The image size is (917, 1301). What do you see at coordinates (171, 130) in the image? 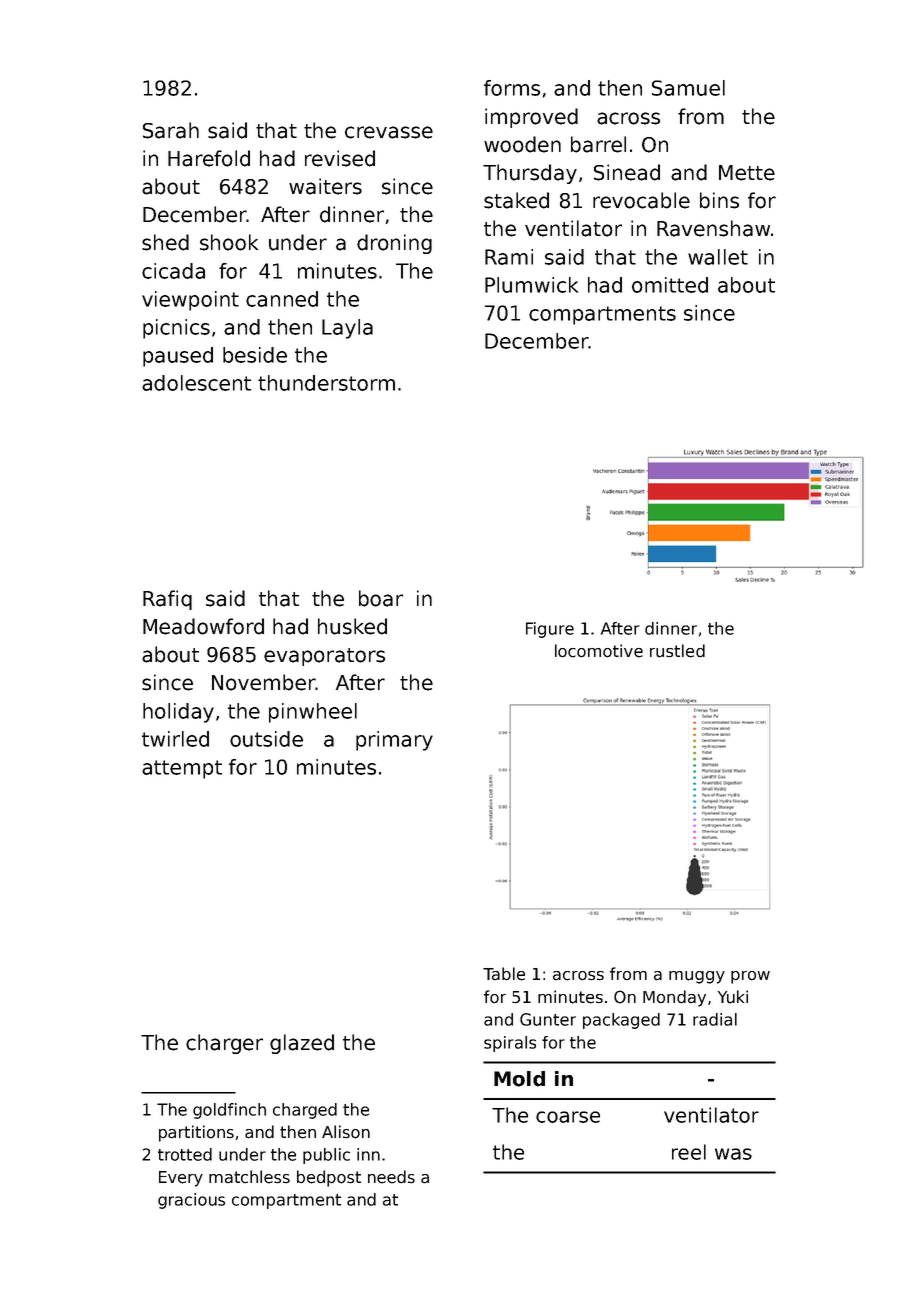
I see `Sarah` at bounding box center [171, 130].
